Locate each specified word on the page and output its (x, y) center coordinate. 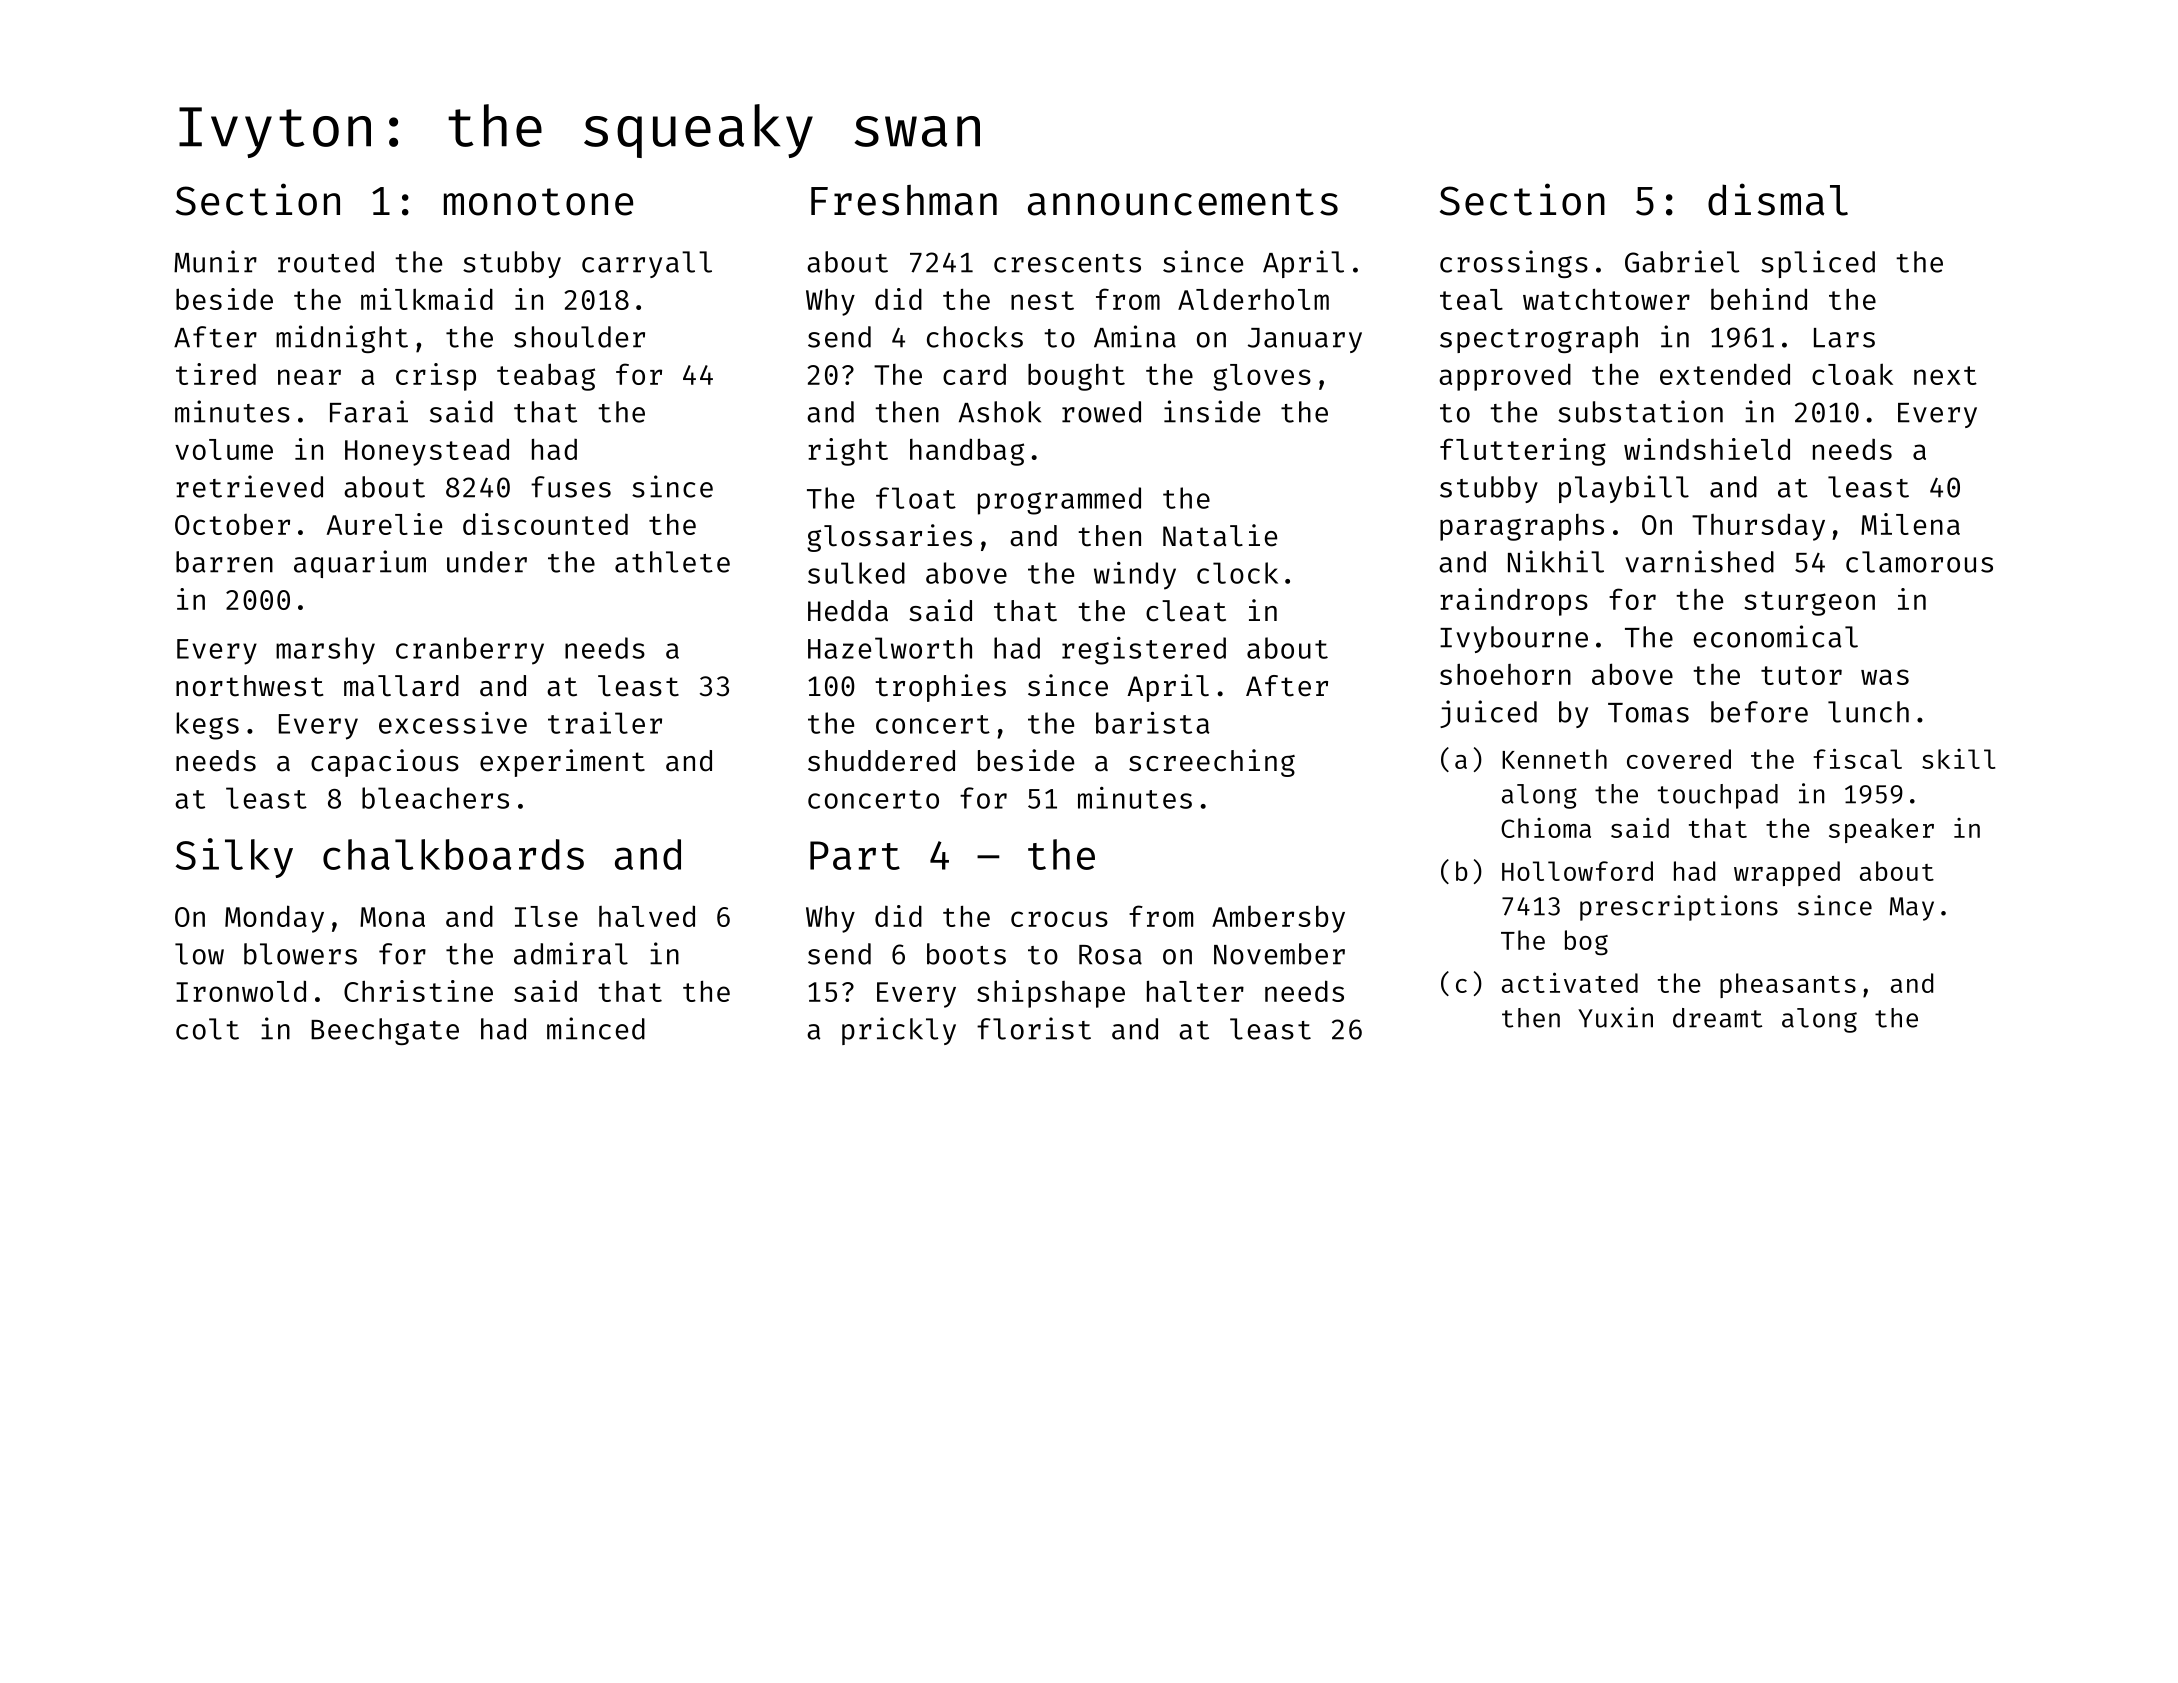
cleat (1186, 611)
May (1912, 909)
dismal (1778, 199)
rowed (1101, 412)
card (974, 374)
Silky (234, 858)
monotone (538, 202)
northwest (249, 686)
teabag (546, 377)
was (1885, 677)
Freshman (904, 200)
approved (1505, 377)
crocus (1059, 919)
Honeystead (427, 452)
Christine (418, 991)
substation (1640, 411)
